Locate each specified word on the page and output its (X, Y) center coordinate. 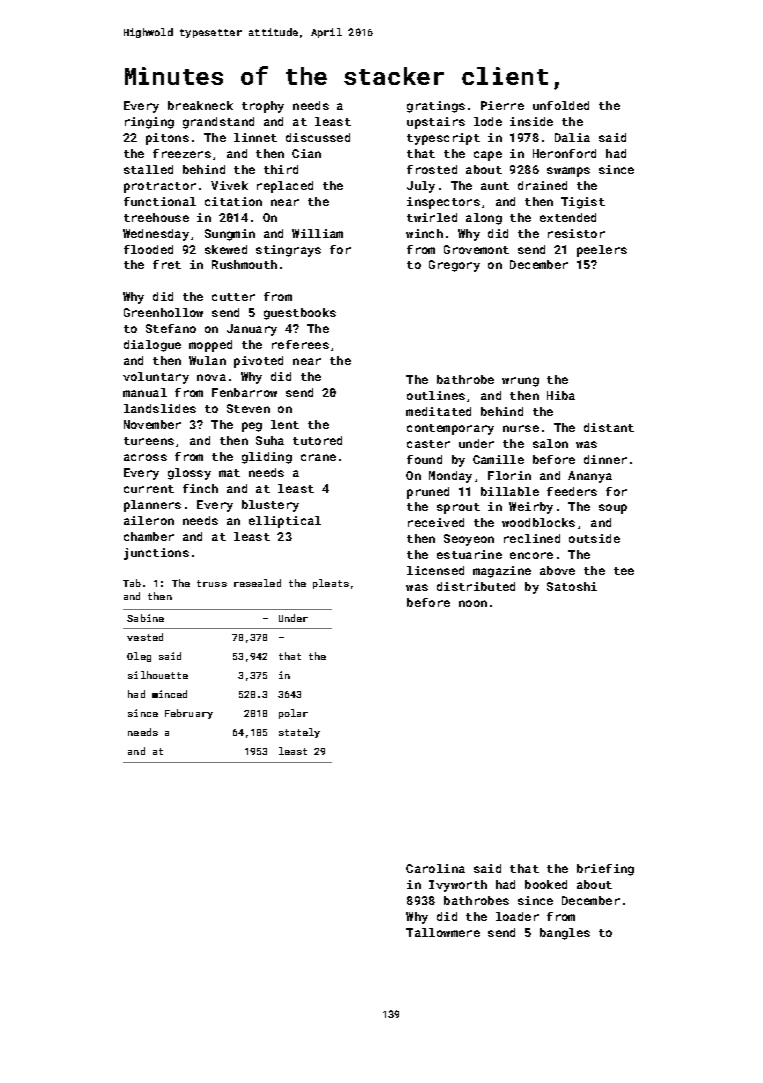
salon (550, 443)
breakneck (200, 105)
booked (546, 884)
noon (473, 603)
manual (145, 392)
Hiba (561, 395)
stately (299, 733)
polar (293, 714)
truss (212, 583)
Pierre (502, 105)
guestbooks (300, 314)
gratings (436, 107)
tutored (317, 440)
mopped (210, 346)
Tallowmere (443, 932)
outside (594, 538)
